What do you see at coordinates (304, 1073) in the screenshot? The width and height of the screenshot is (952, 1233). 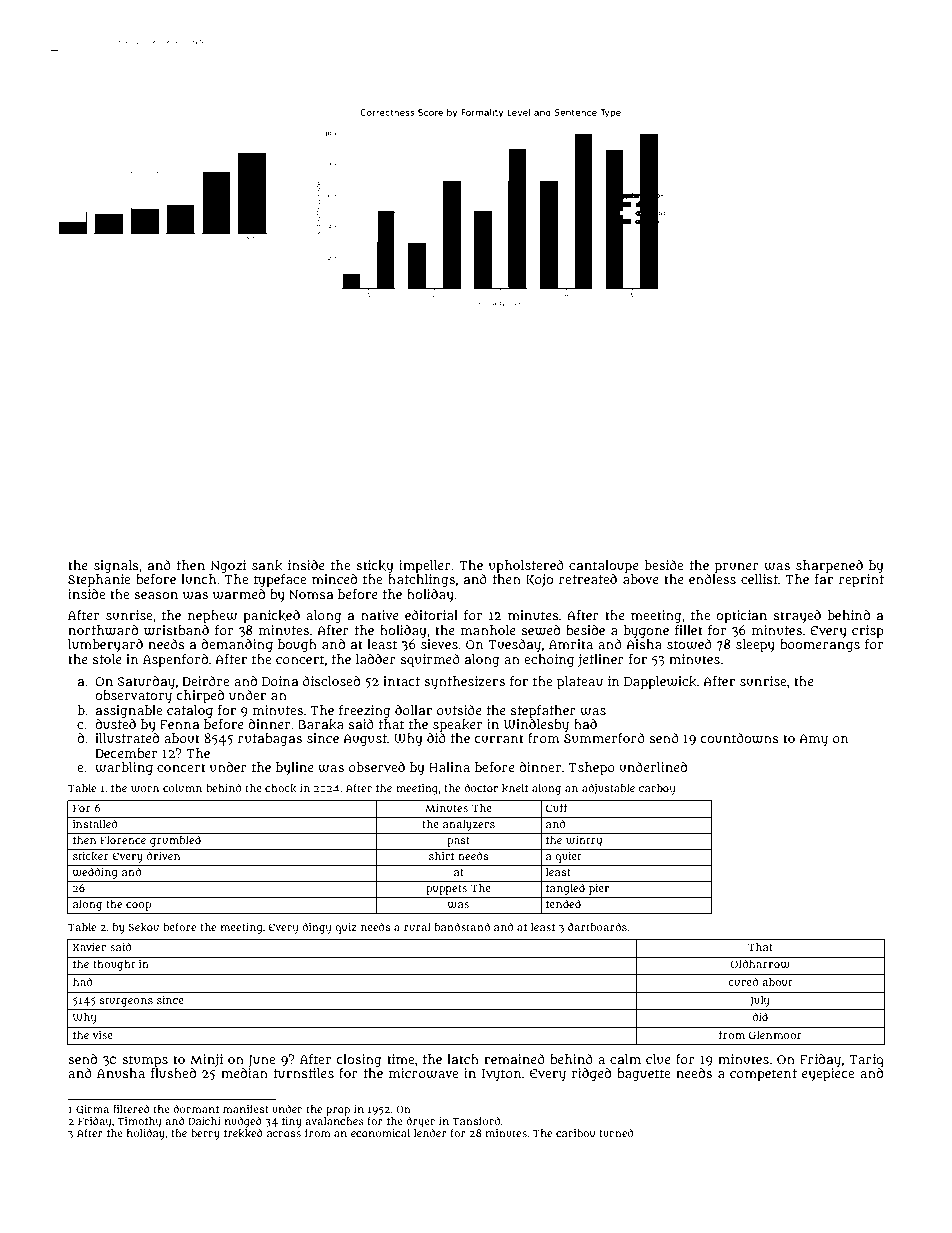 I see `turnstiles` at bounding box center [304, 1073].
